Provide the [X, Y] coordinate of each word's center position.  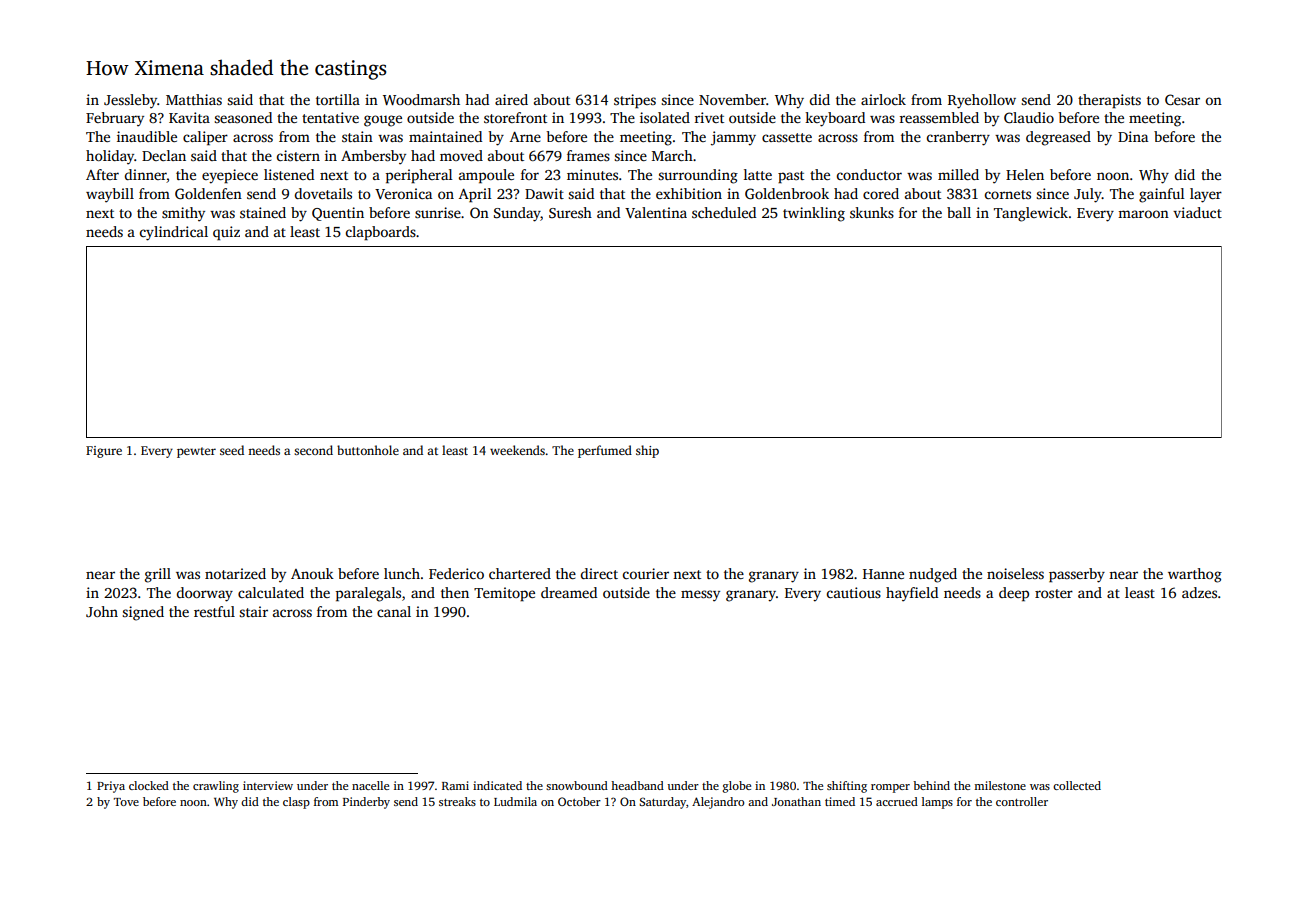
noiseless [1015, 573]
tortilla [338, 99]
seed [232, 450]
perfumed [605, 451]
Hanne [883, 574]
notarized [235, 573]
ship [647, 451]
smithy [183, 214]
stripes [635, 101]
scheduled [724, 212]
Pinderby [366, 803]
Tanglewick [1031, 214]
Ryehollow [982, 101]
